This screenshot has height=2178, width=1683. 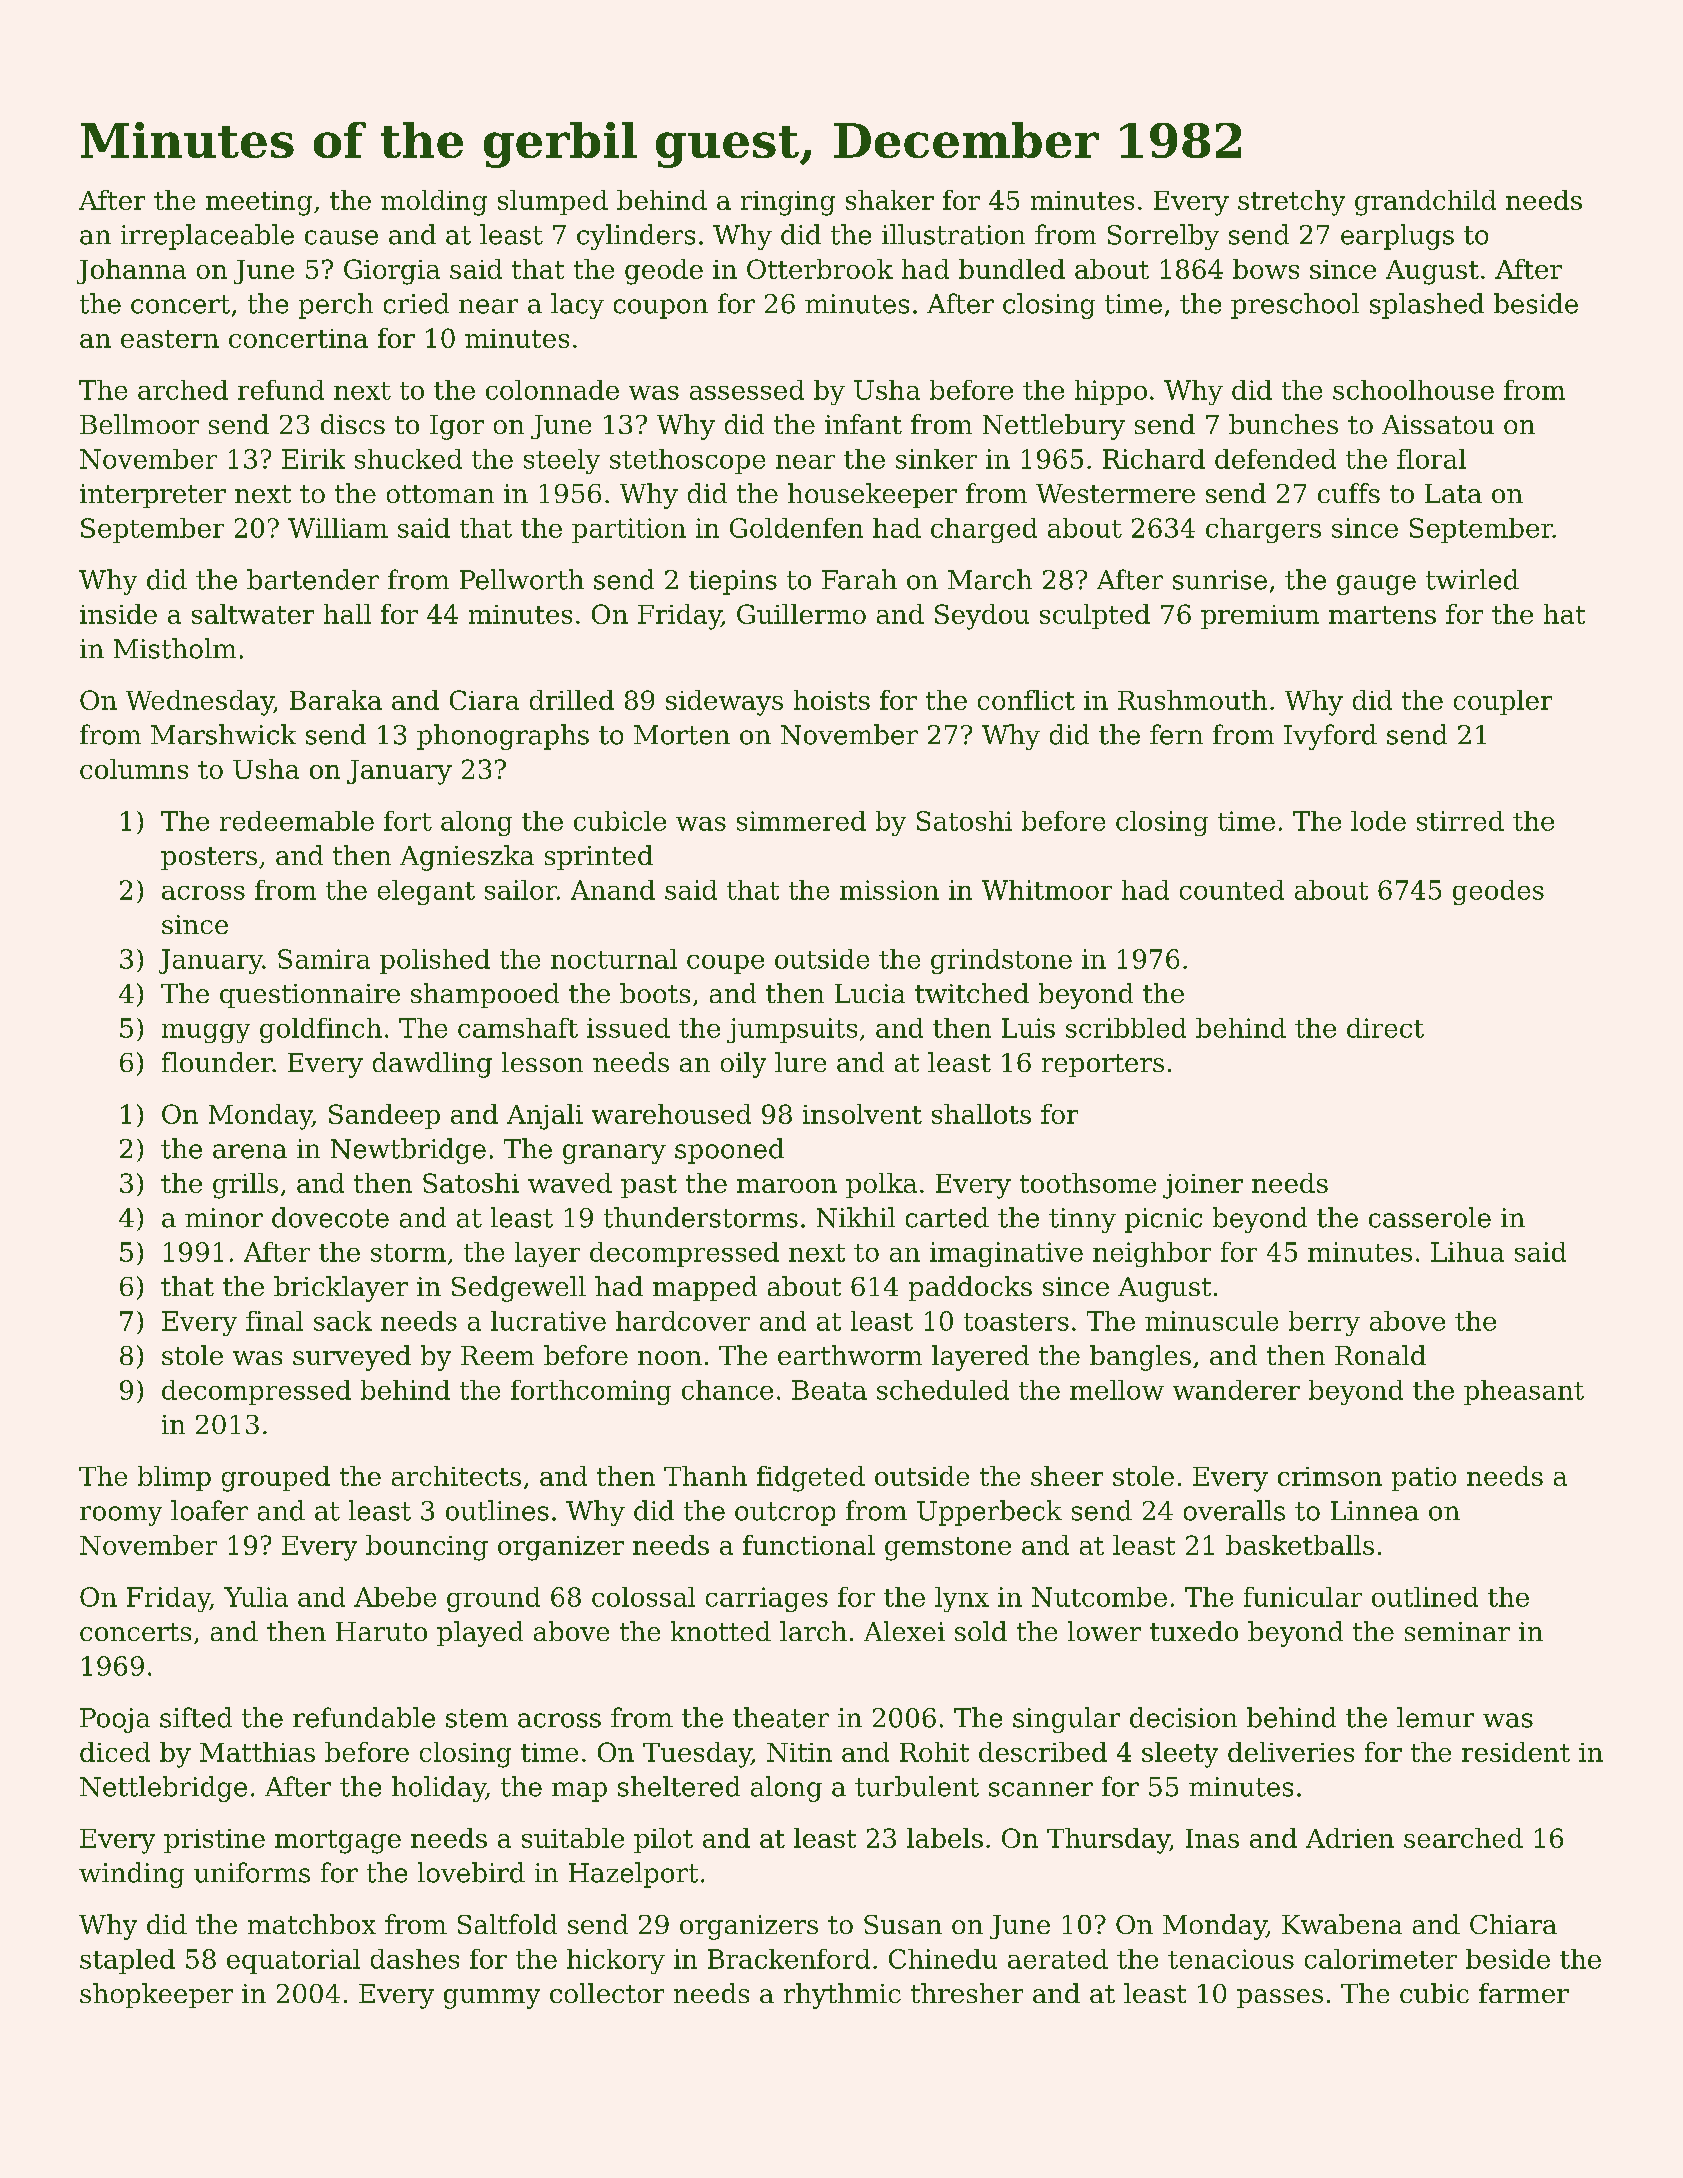 I want to click on stirred, so click(x=1460, y=821).
